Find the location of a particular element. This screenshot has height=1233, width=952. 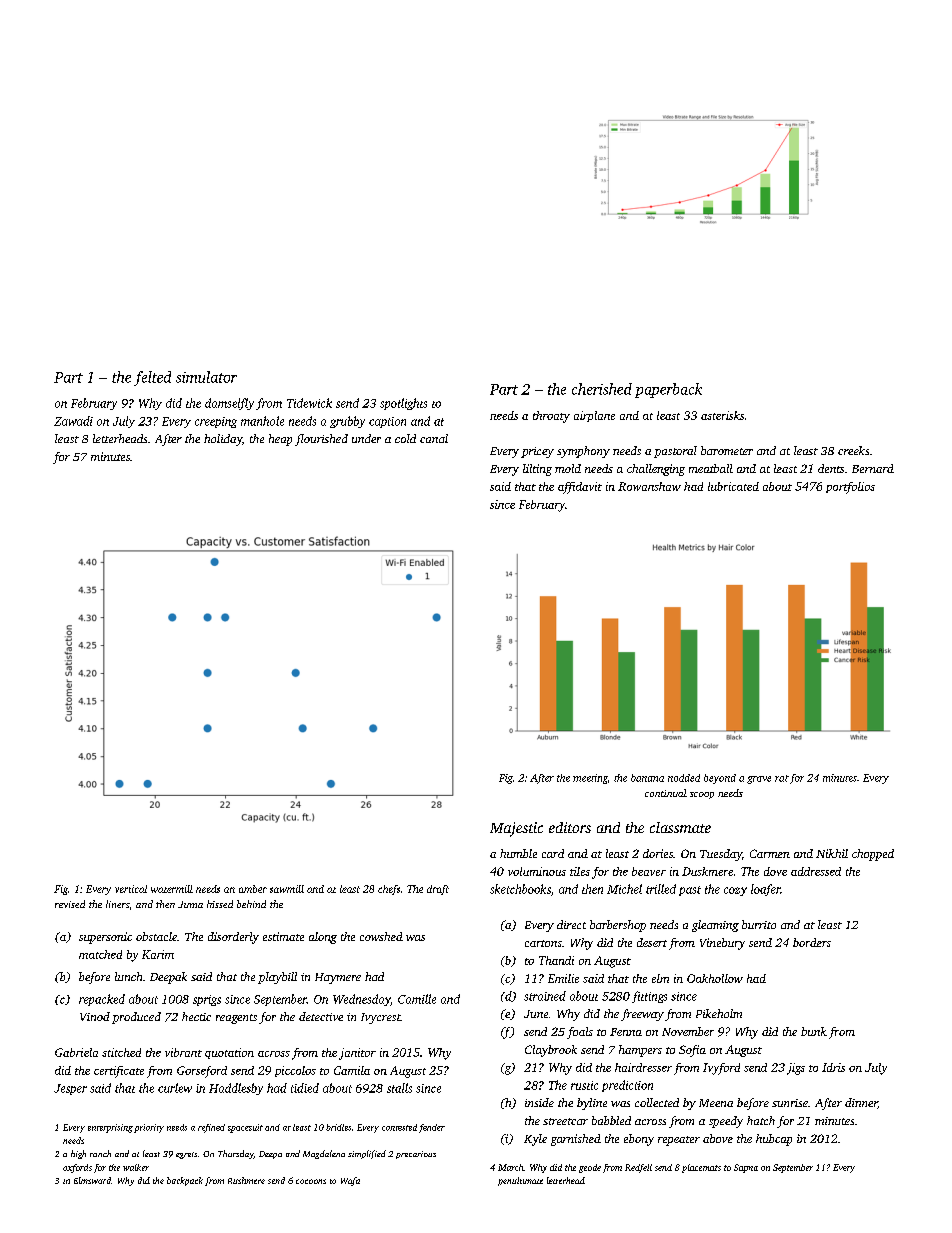

loafer is located at coordinates (765, 890).
